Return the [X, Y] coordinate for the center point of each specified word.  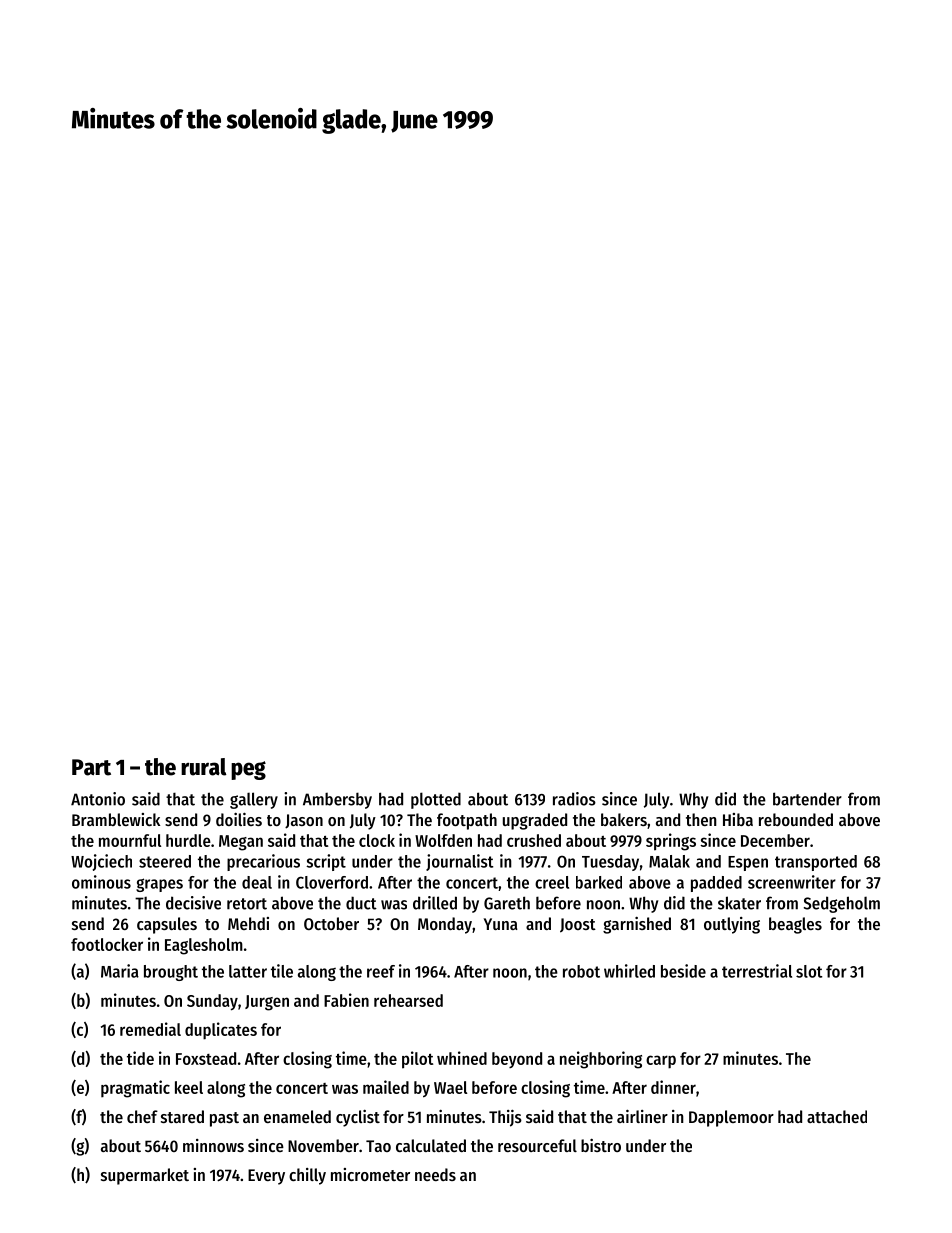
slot [809, 971]
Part [91, 767]
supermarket [145, 1176]
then [701, 819]
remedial [150, 1029]
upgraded [535, 821]
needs [435, 1174]
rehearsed [408, 1000]
